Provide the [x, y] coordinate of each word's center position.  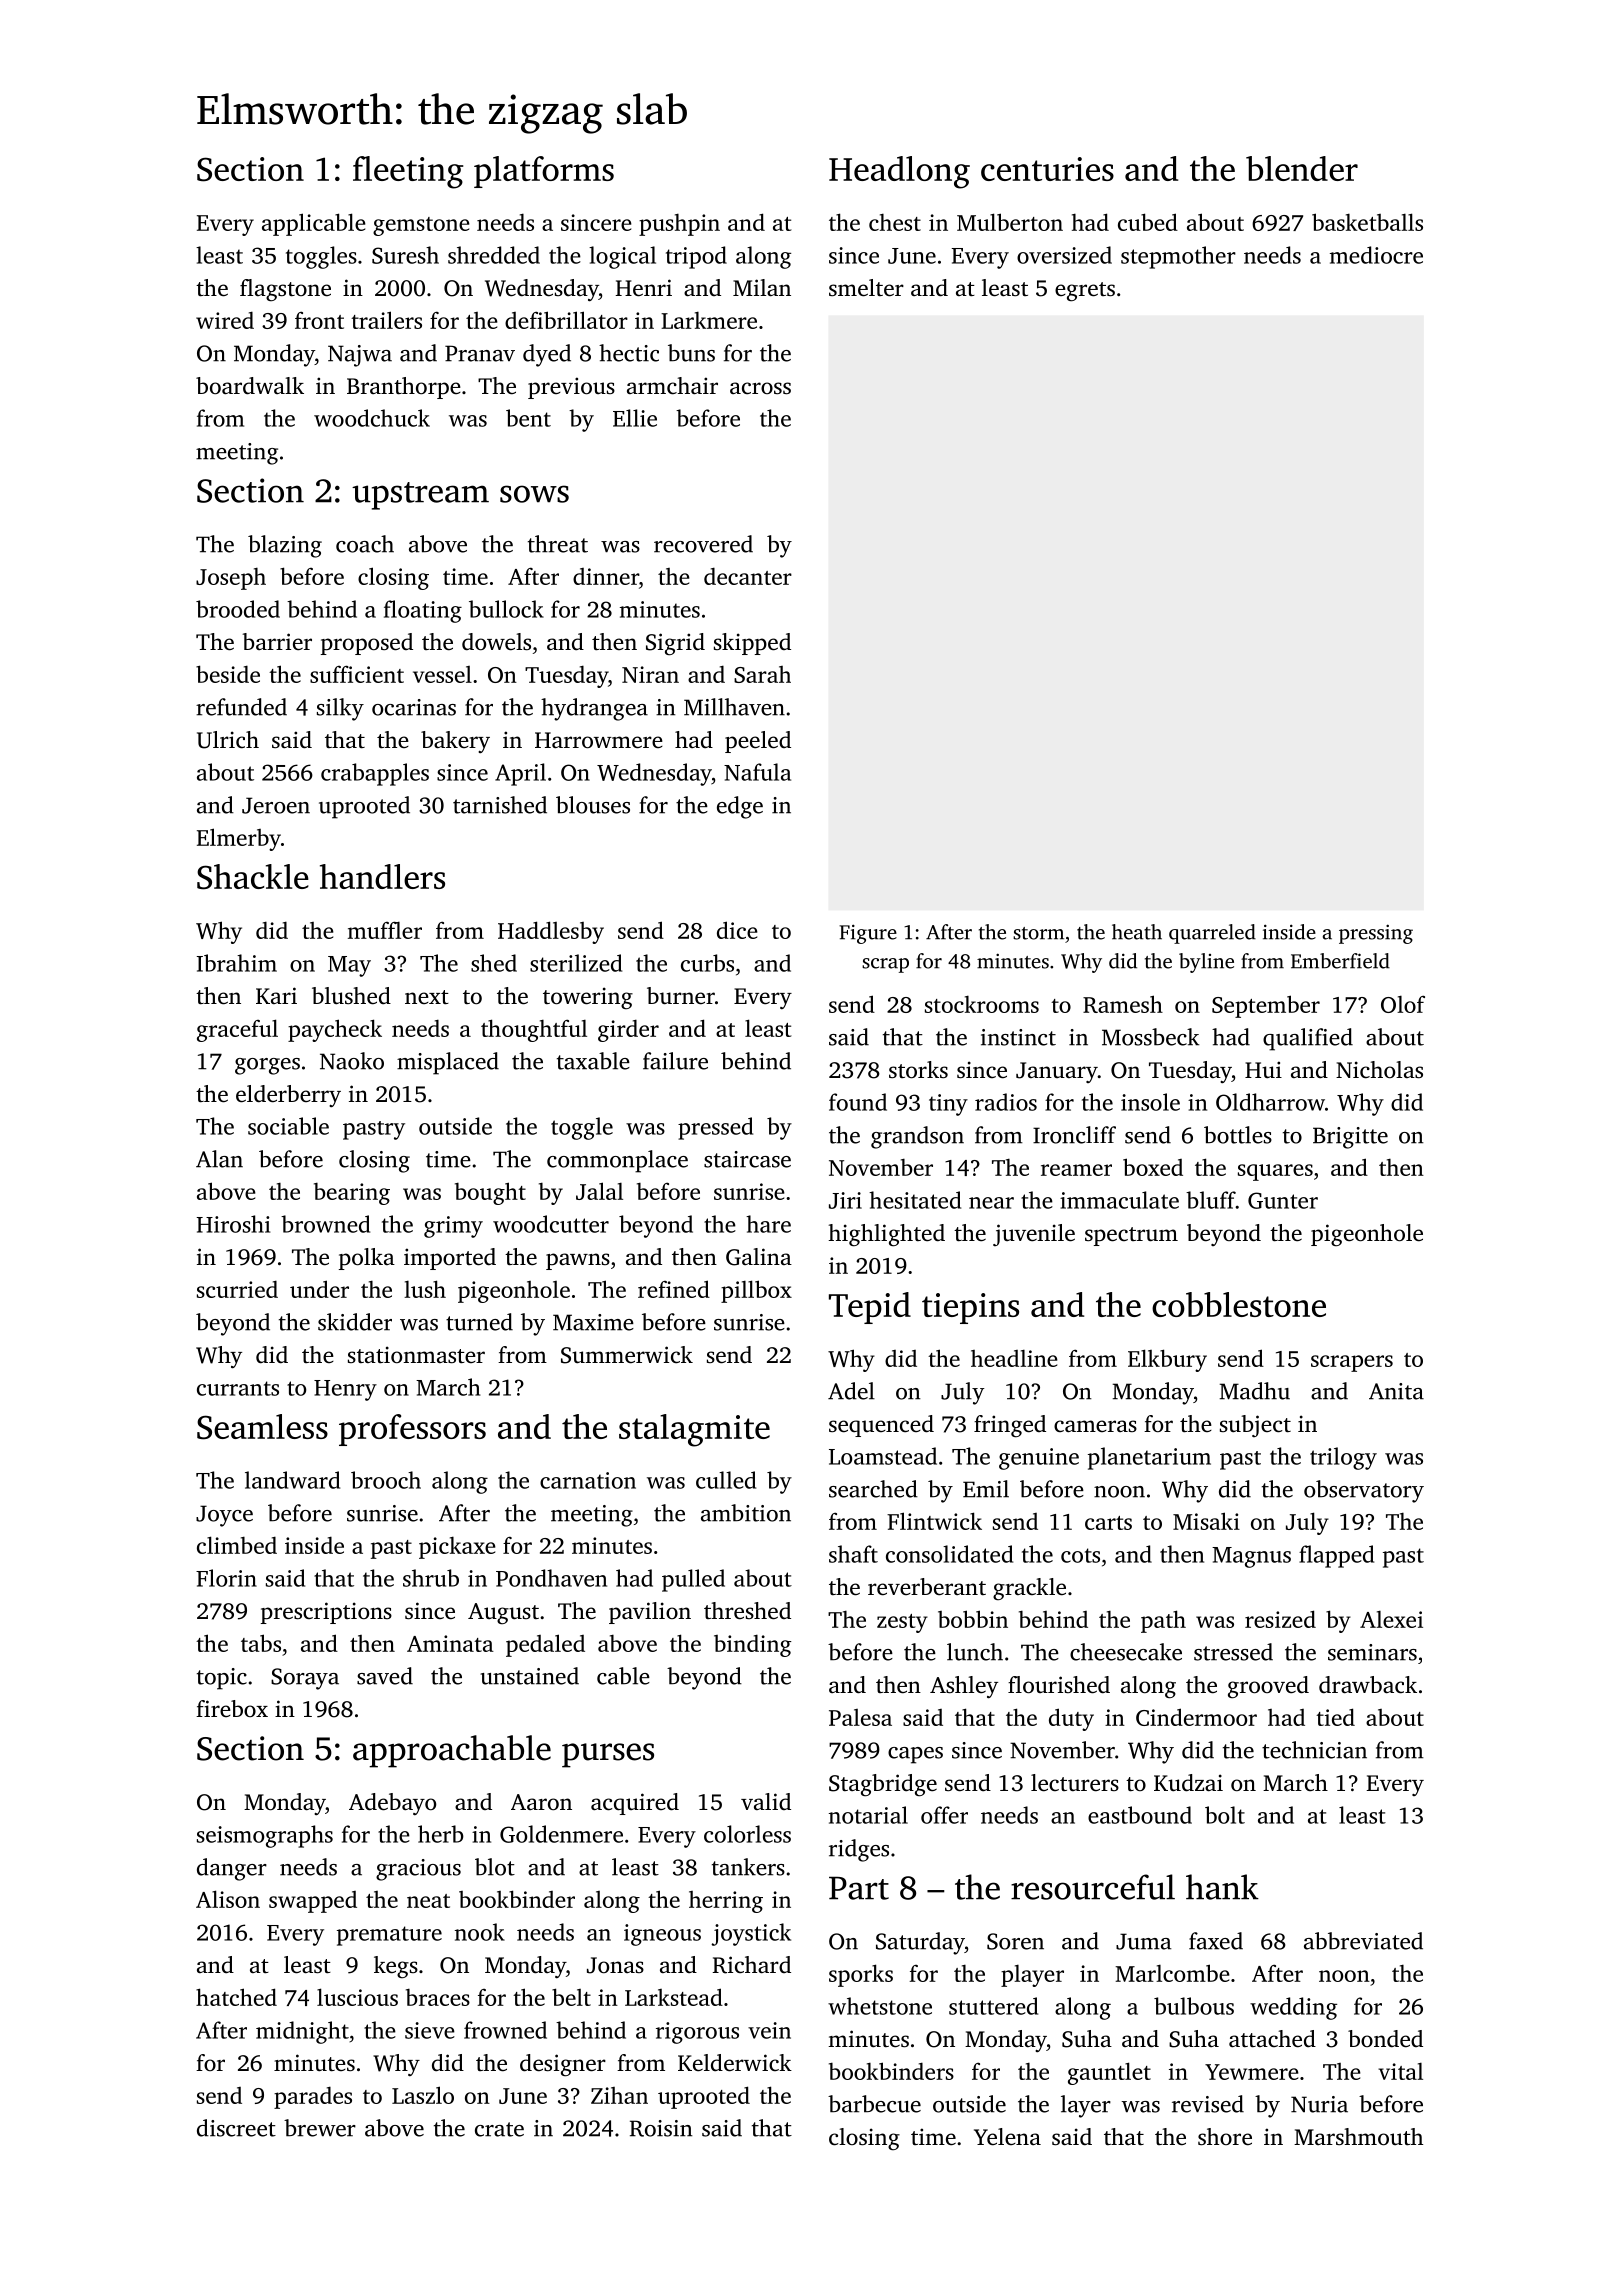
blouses [593, 805]
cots [1080, 1555]
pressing [1376, 934]
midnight [302, 2032]
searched [873, 1489]
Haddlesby [551, 932]
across [760, 388]
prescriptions [326, 1613]
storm [1038, 933]
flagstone [285, 290]
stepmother [1178, 257]
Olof [1403, 1004]
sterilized [576, 963]
